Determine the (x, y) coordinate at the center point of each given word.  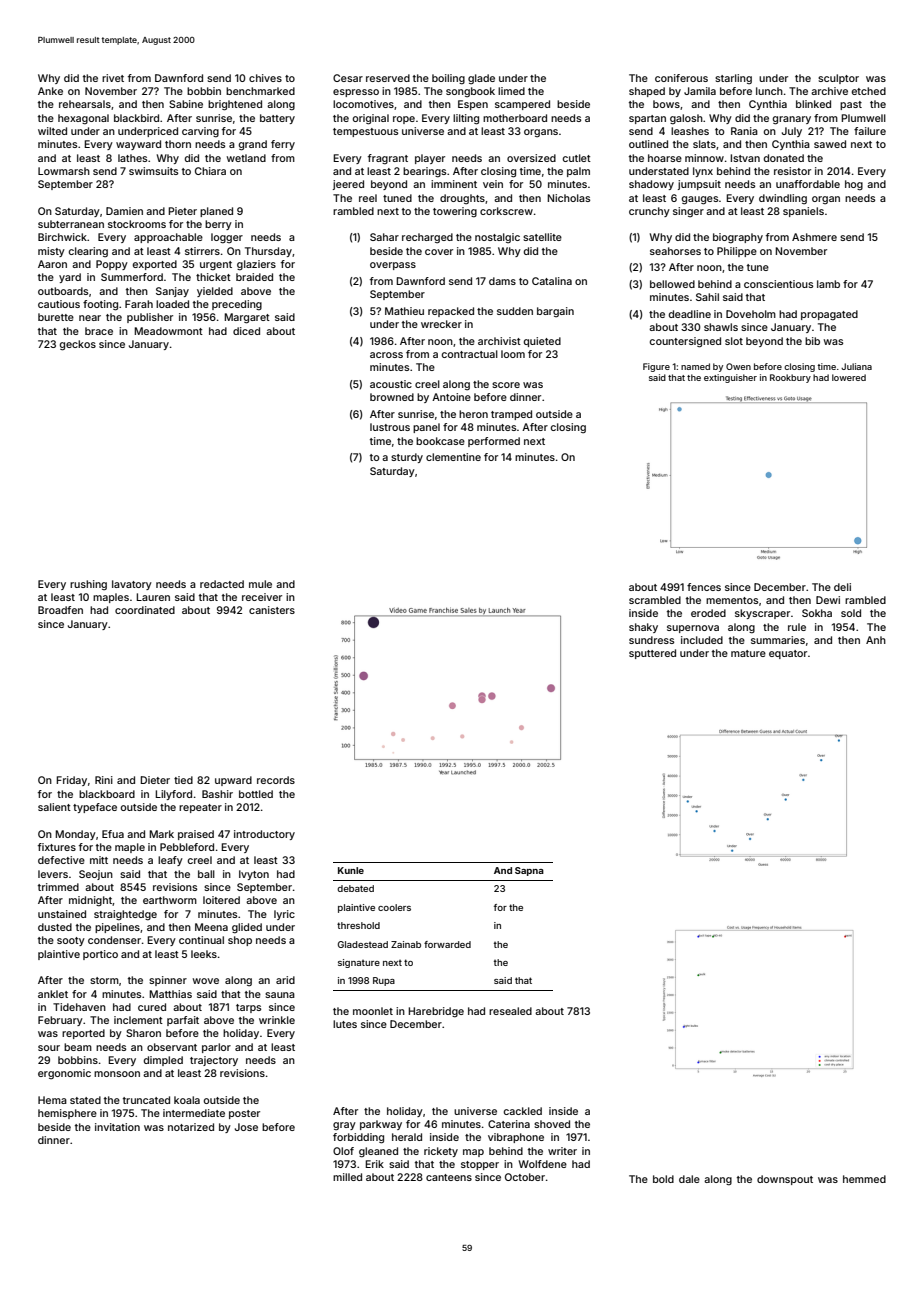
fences (704, 587)
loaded (172, 304)
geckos (78, 345)
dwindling (783, 199)
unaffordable (808, 184)
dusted (55, 927)
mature (748, 653)
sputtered (652, 654)
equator (788, 654)
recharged (427, 238)
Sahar (384, 237)
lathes (132, 158)
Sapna (529, 871)
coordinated (145, 610)
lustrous (390, 427)
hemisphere (67, 1114)
